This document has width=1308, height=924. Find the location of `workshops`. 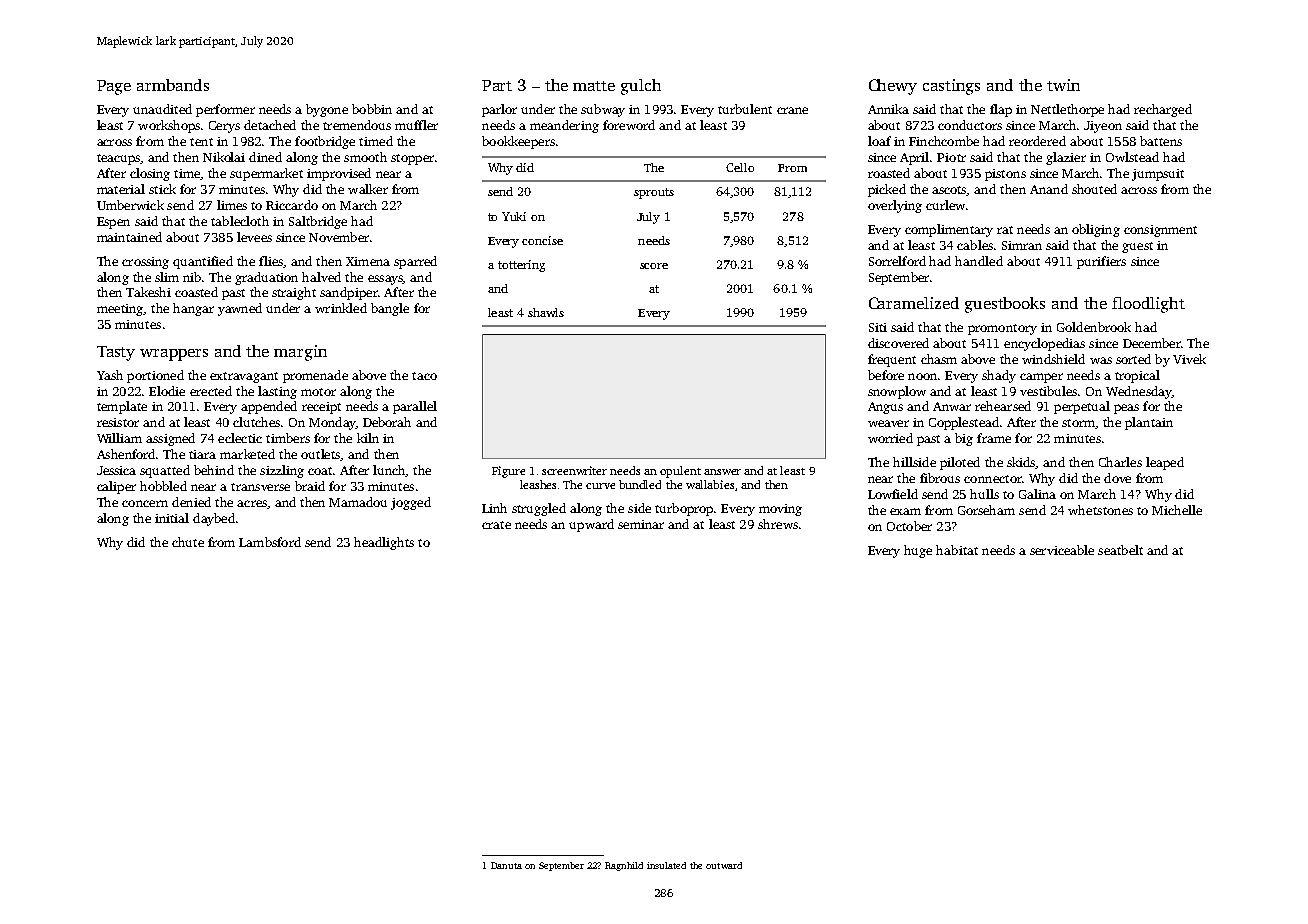

workshops is located at coordinates (169, 126).
